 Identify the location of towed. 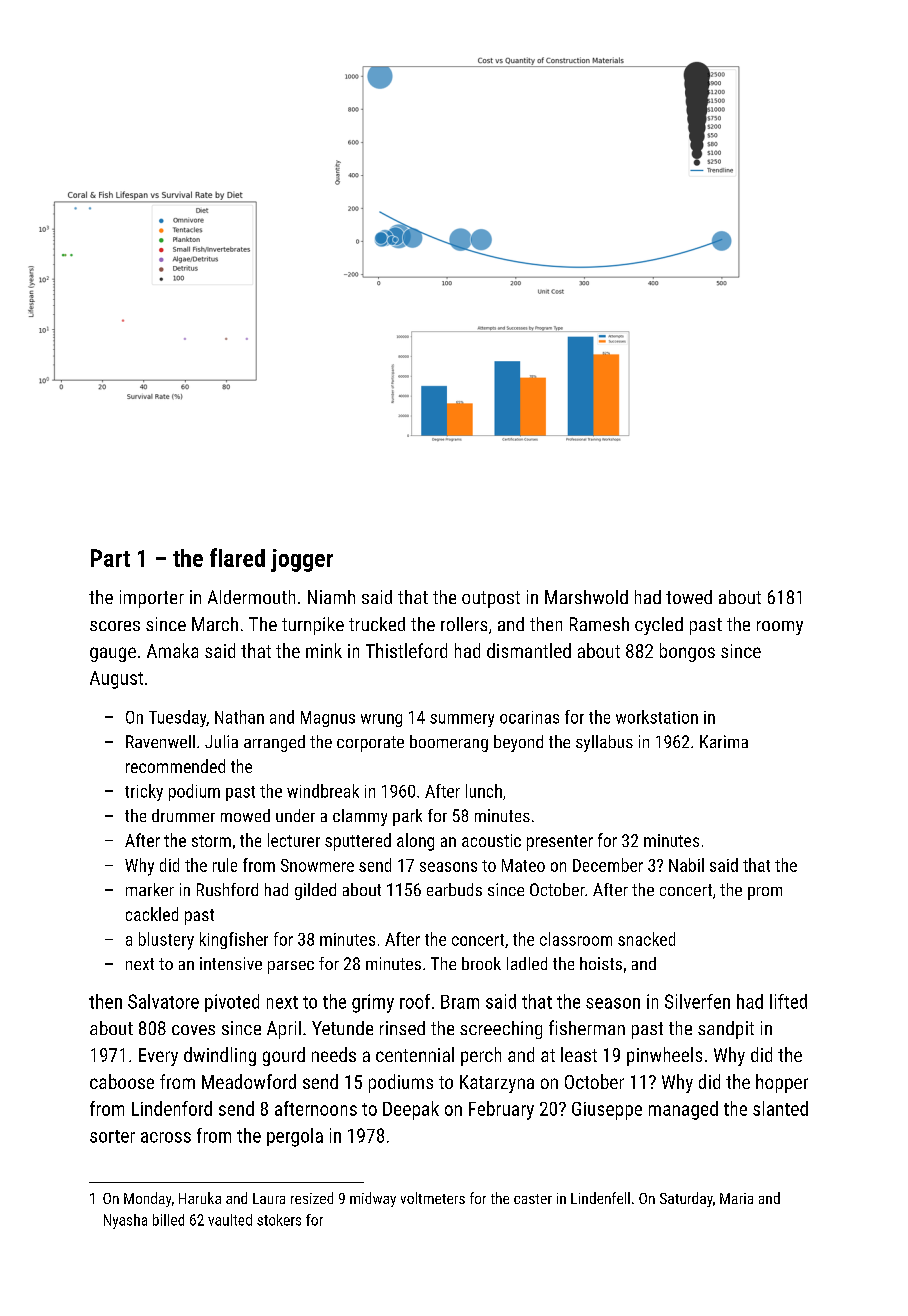
(689, 597).
